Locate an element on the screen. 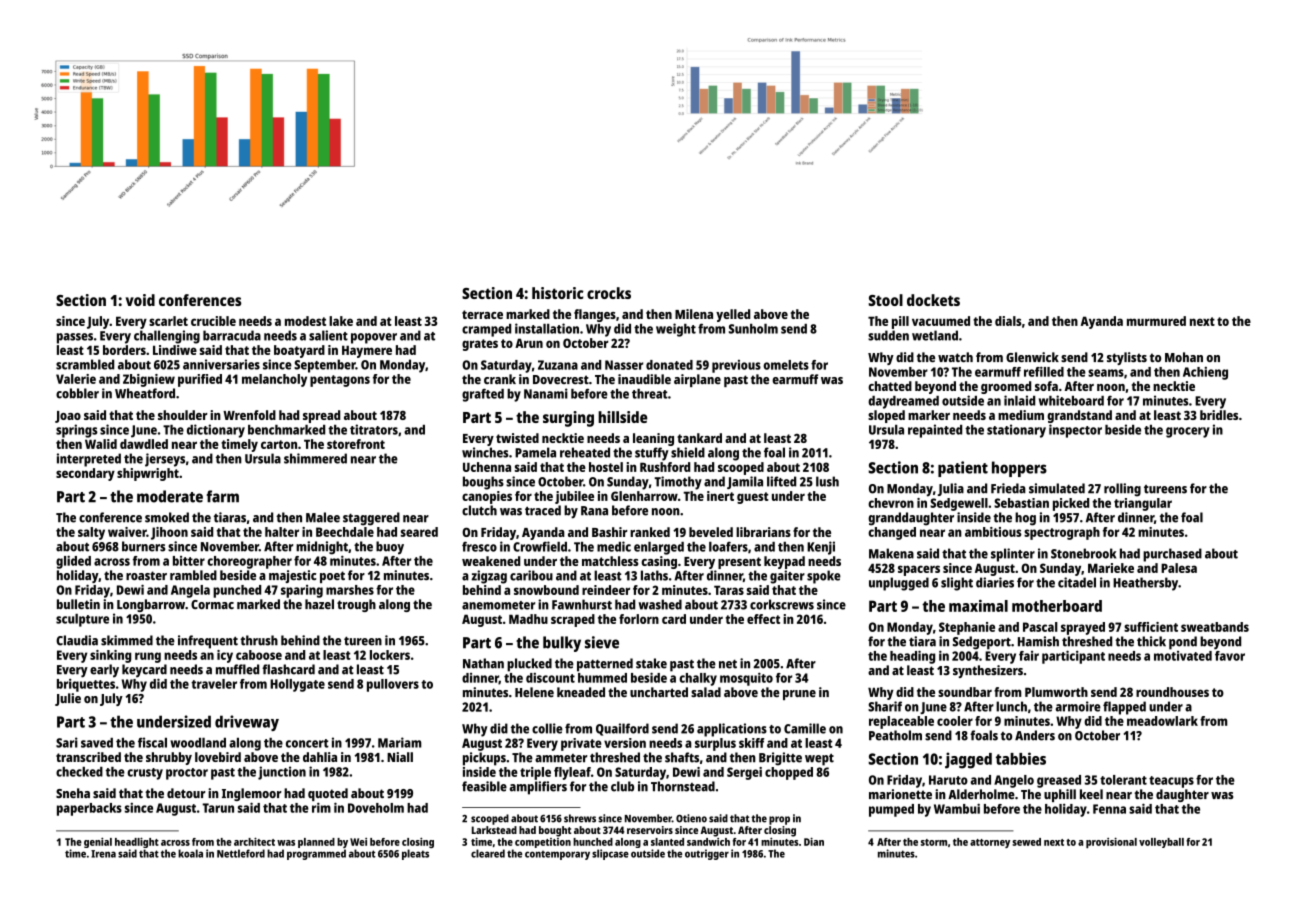 The height and width of the screenshot is (924, 1308). murmured is located at coordinates (1156, 321).
